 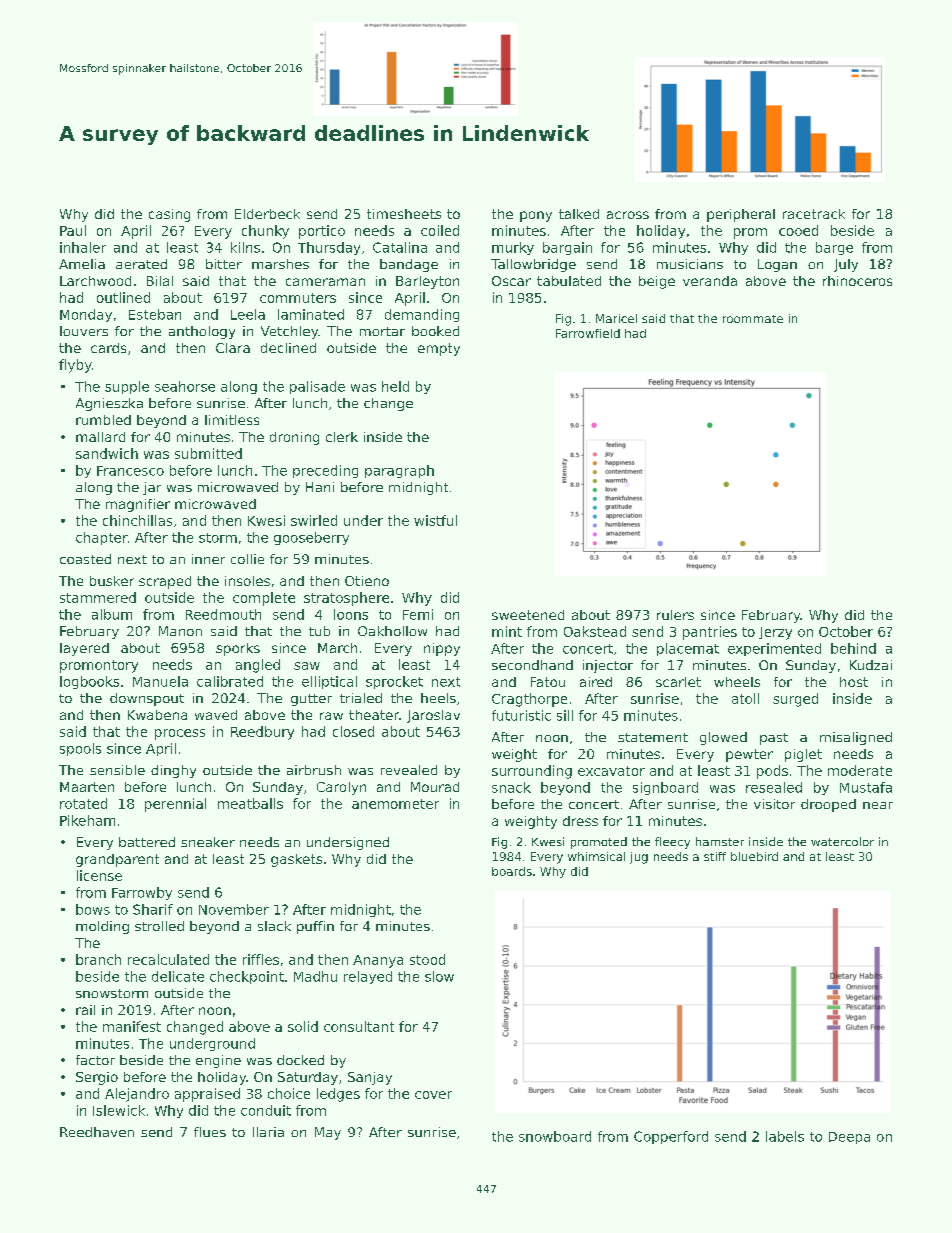 I want to click on Paul, so click(x=73, y=230).
